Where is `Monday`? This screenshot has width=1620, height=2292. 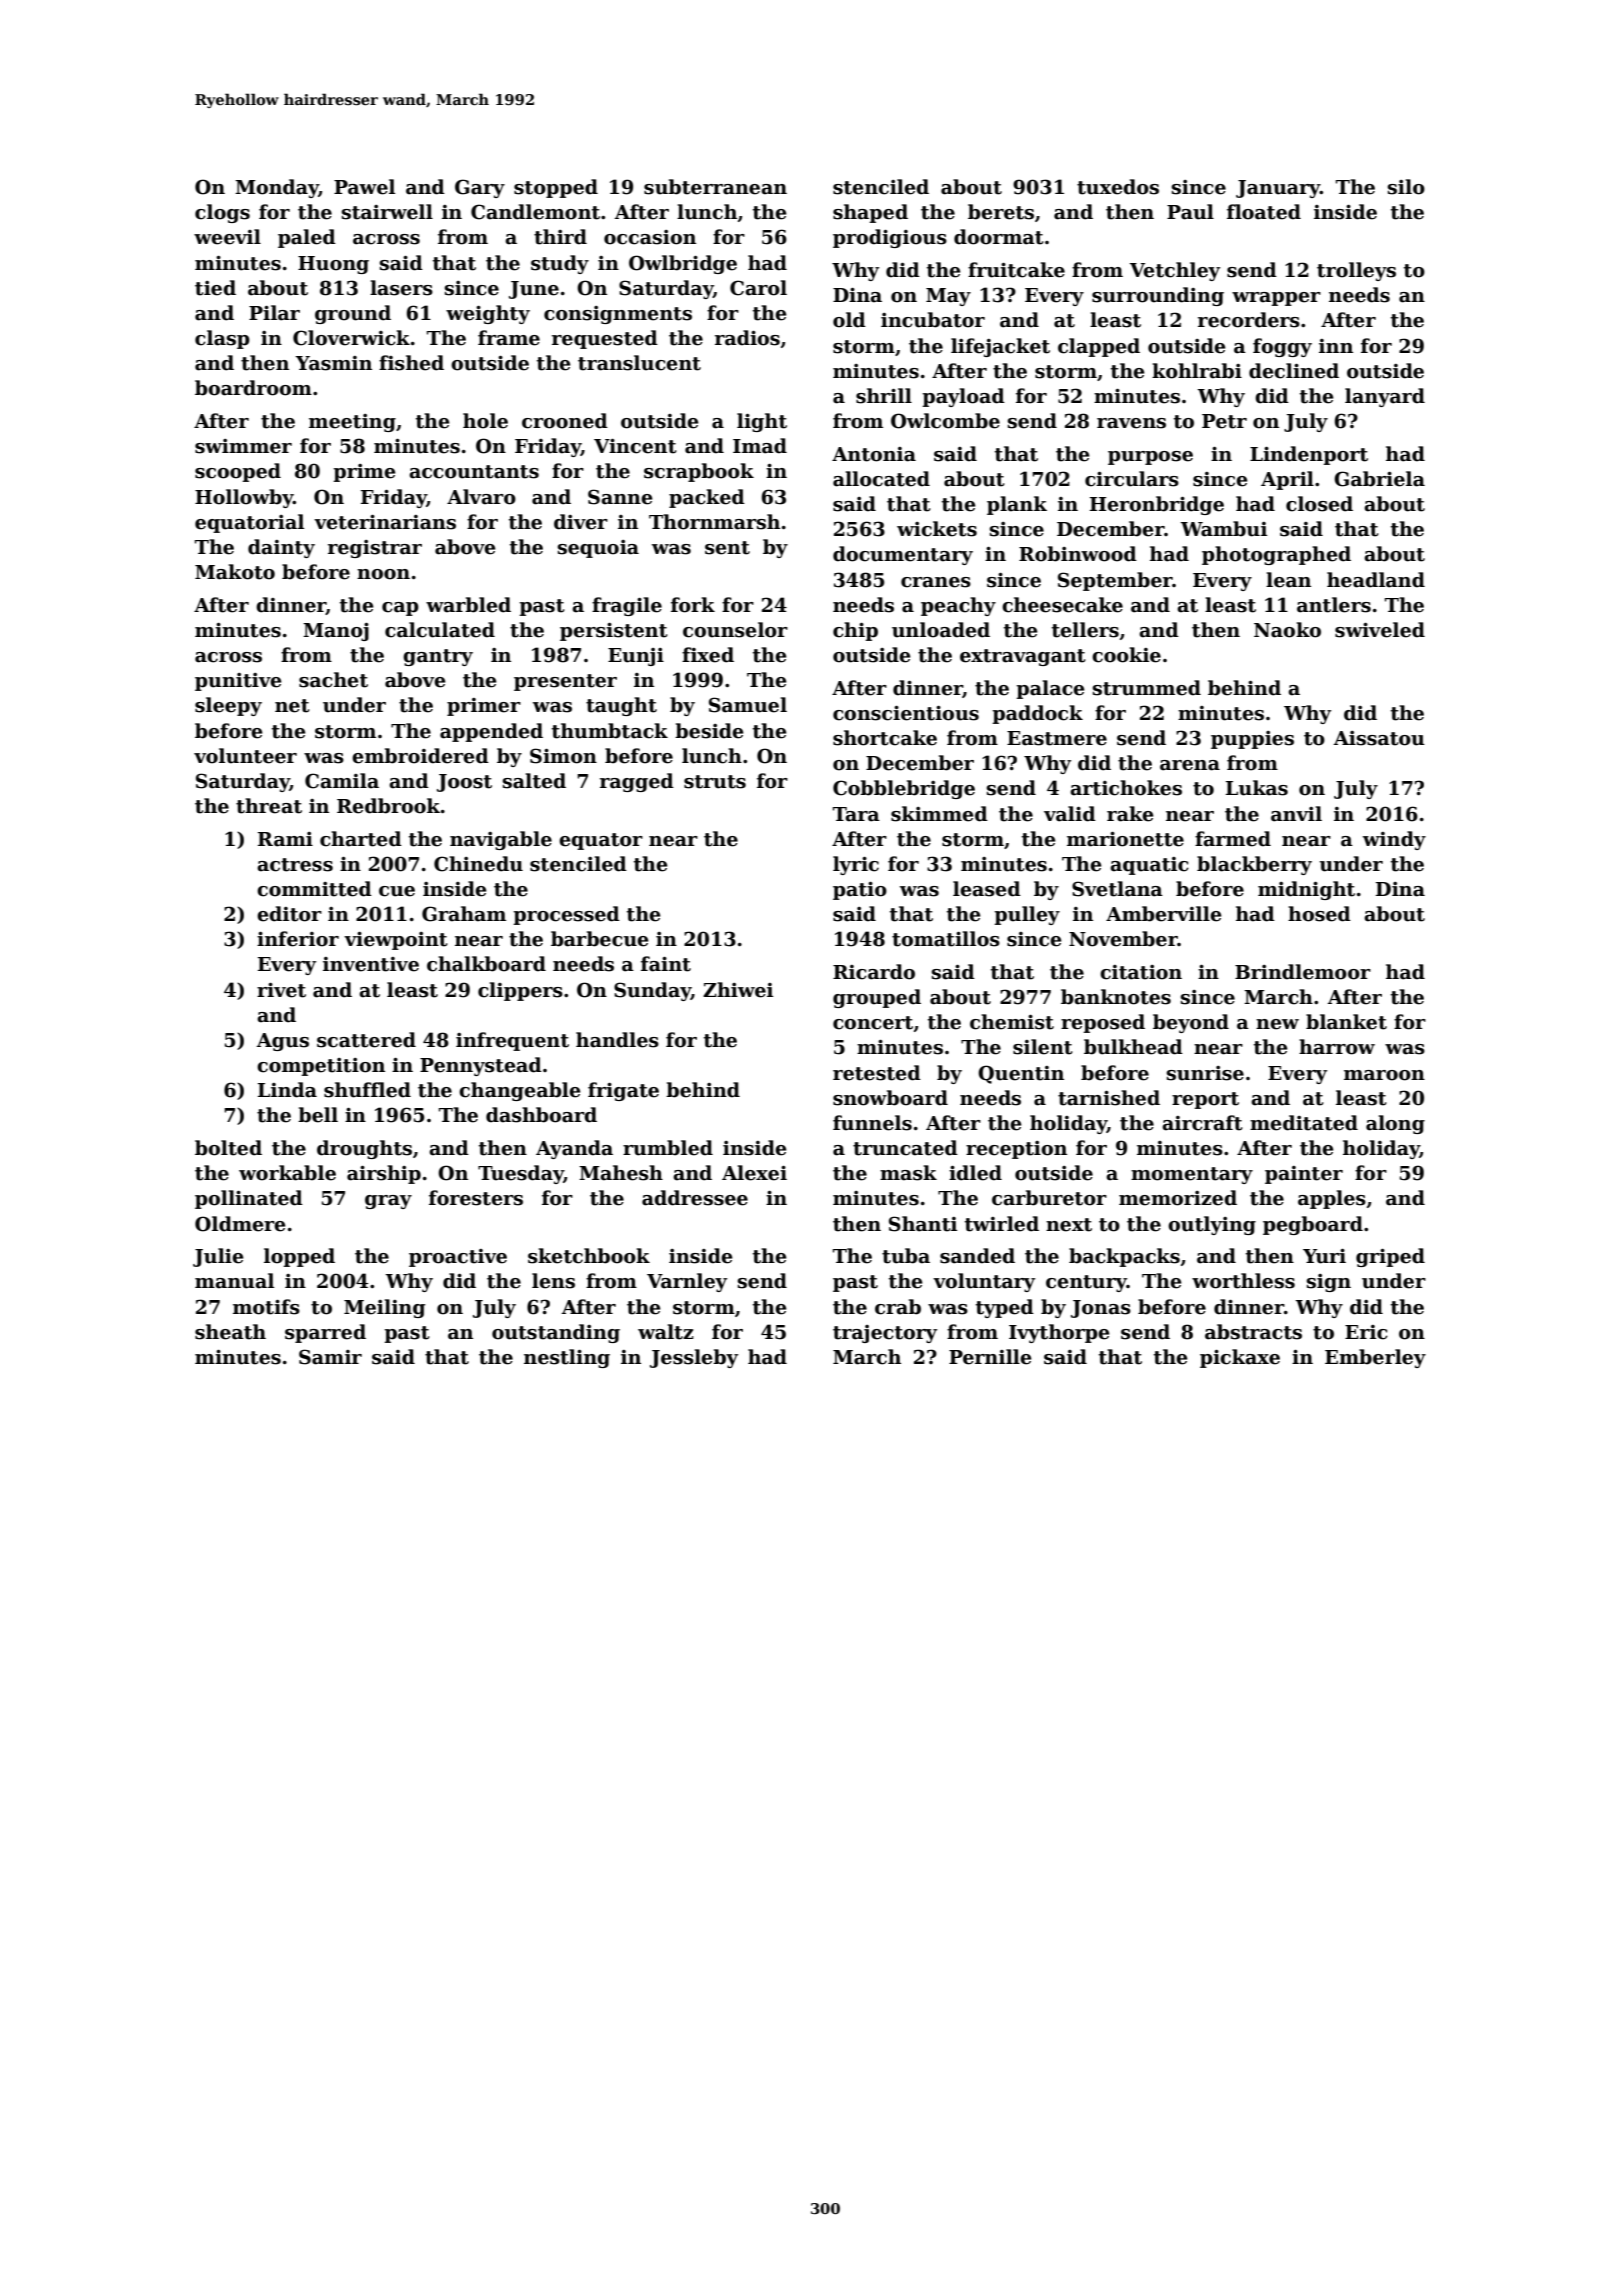 Monday is located at coordinates (277, 188).
